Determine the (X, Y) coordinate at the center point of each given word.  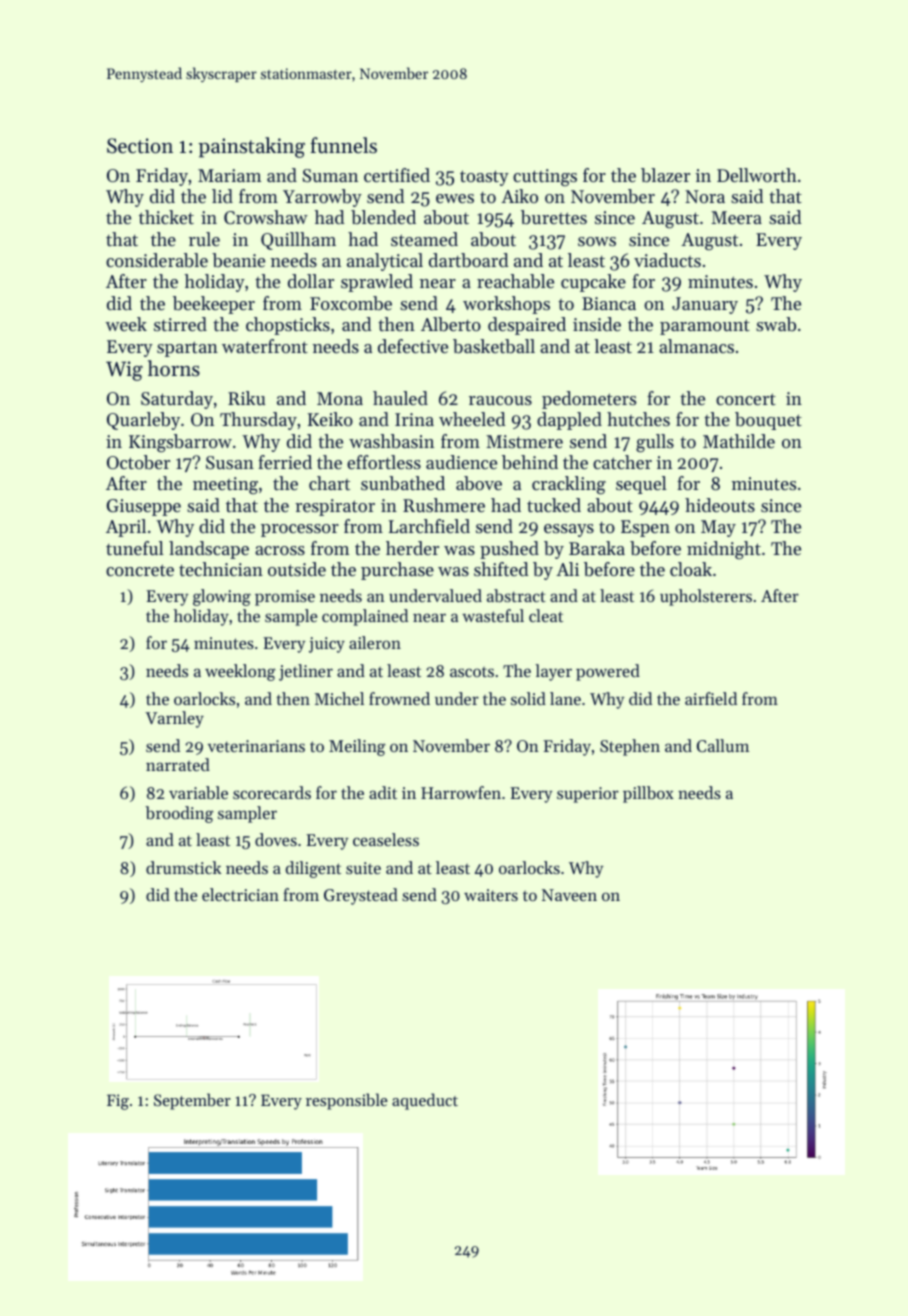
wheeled (472, 419)
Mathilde (739, 441)
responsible (347, 1101)
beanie (238, 260)
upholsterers (706, 597)
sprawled (377, 283)
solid (528, 698)
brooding (179, 814)
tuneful (135, 548)
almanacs (696, 346)
